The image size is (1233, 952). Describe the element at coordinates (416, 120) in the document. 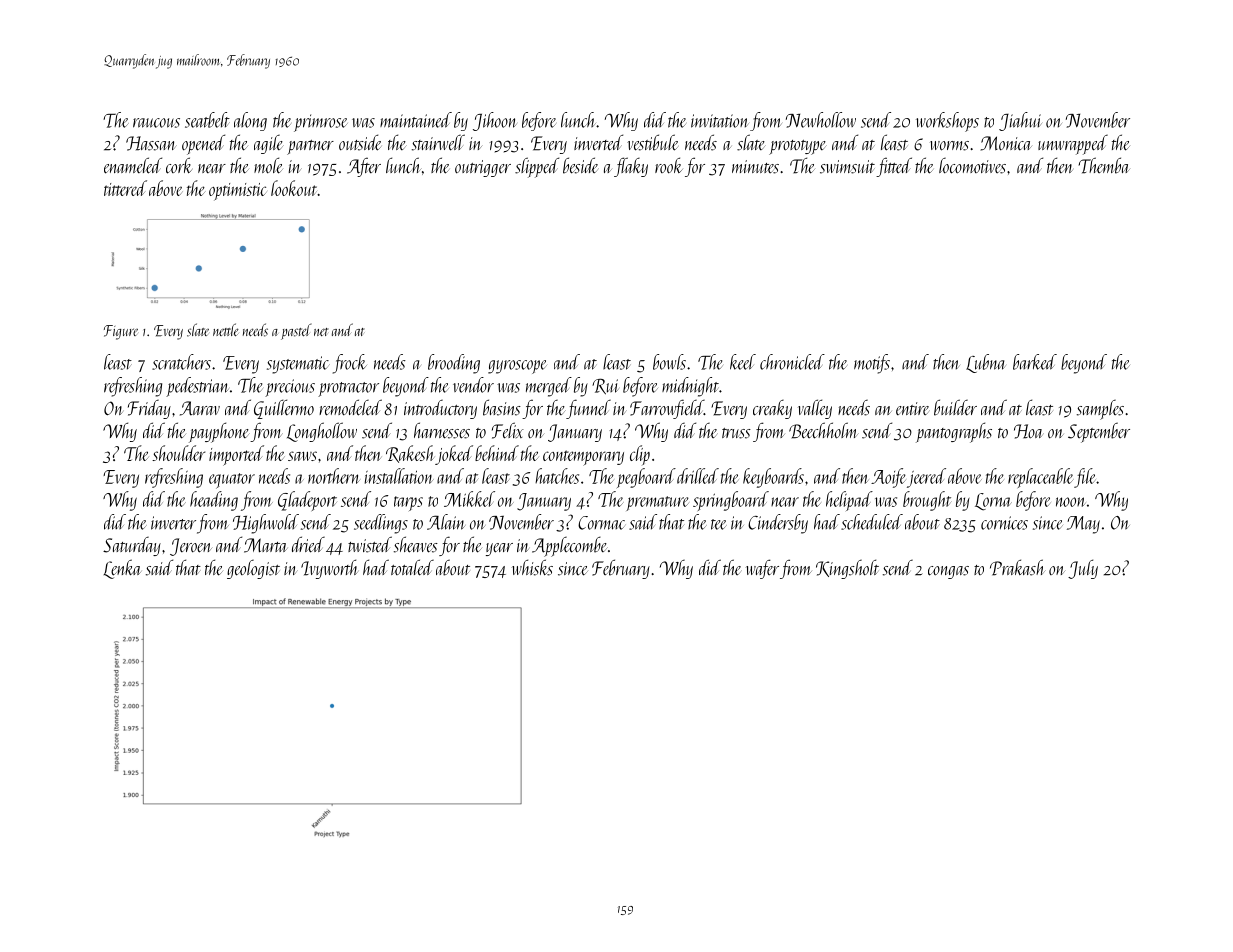

I see `maintained` at that location.
